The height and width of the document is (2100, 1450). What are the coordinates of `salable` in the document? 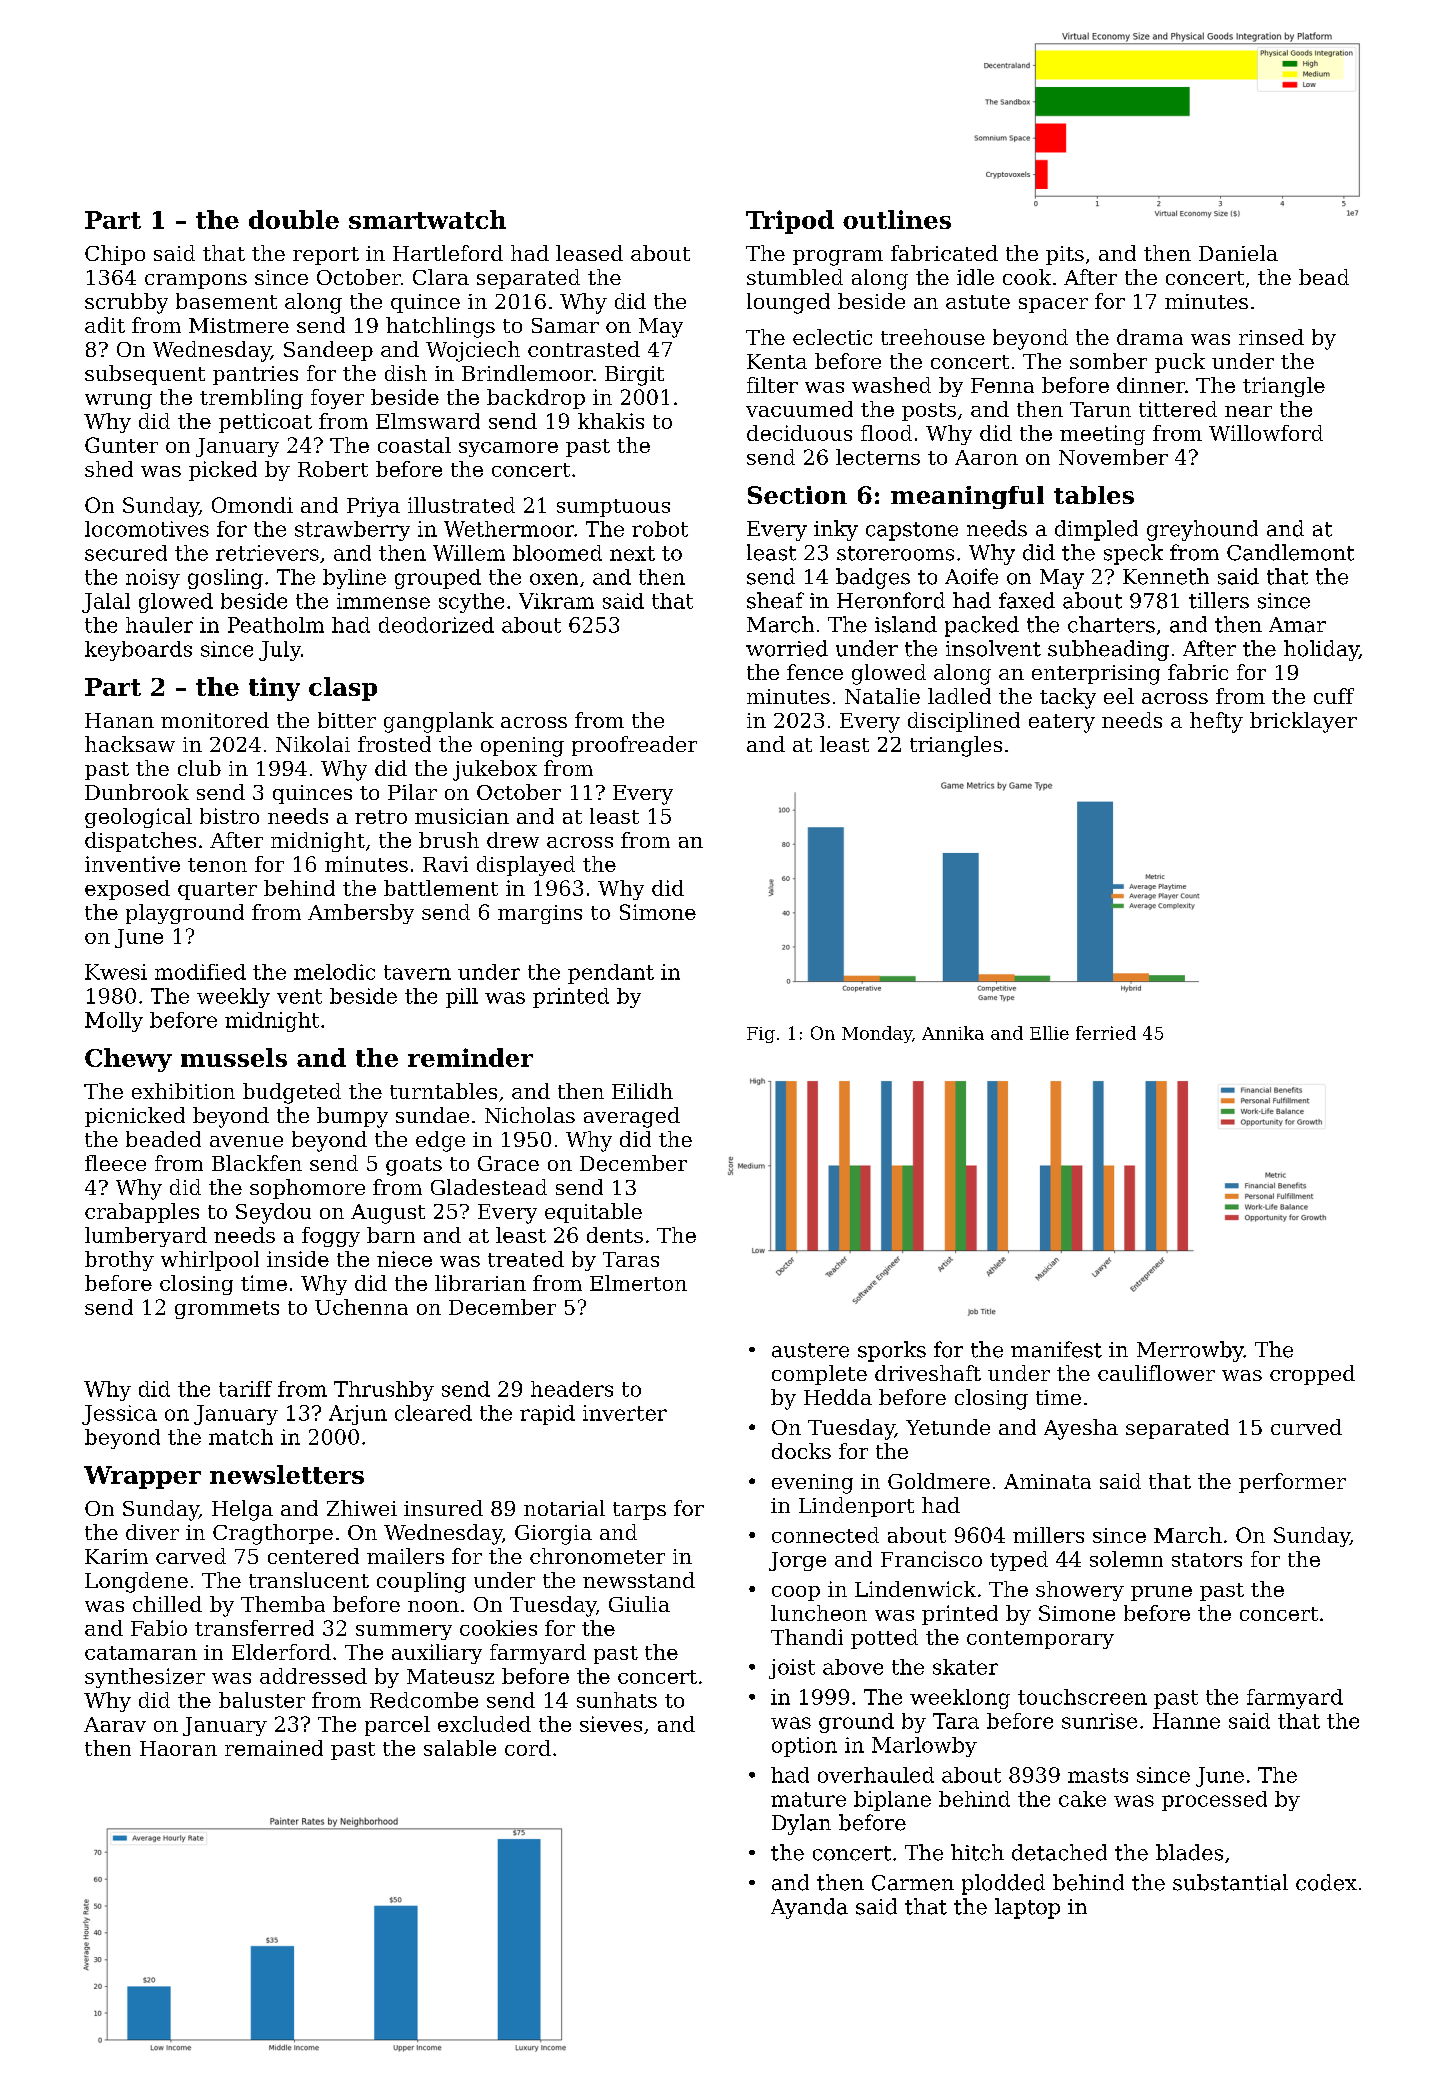 It's located at (460, 1748).
